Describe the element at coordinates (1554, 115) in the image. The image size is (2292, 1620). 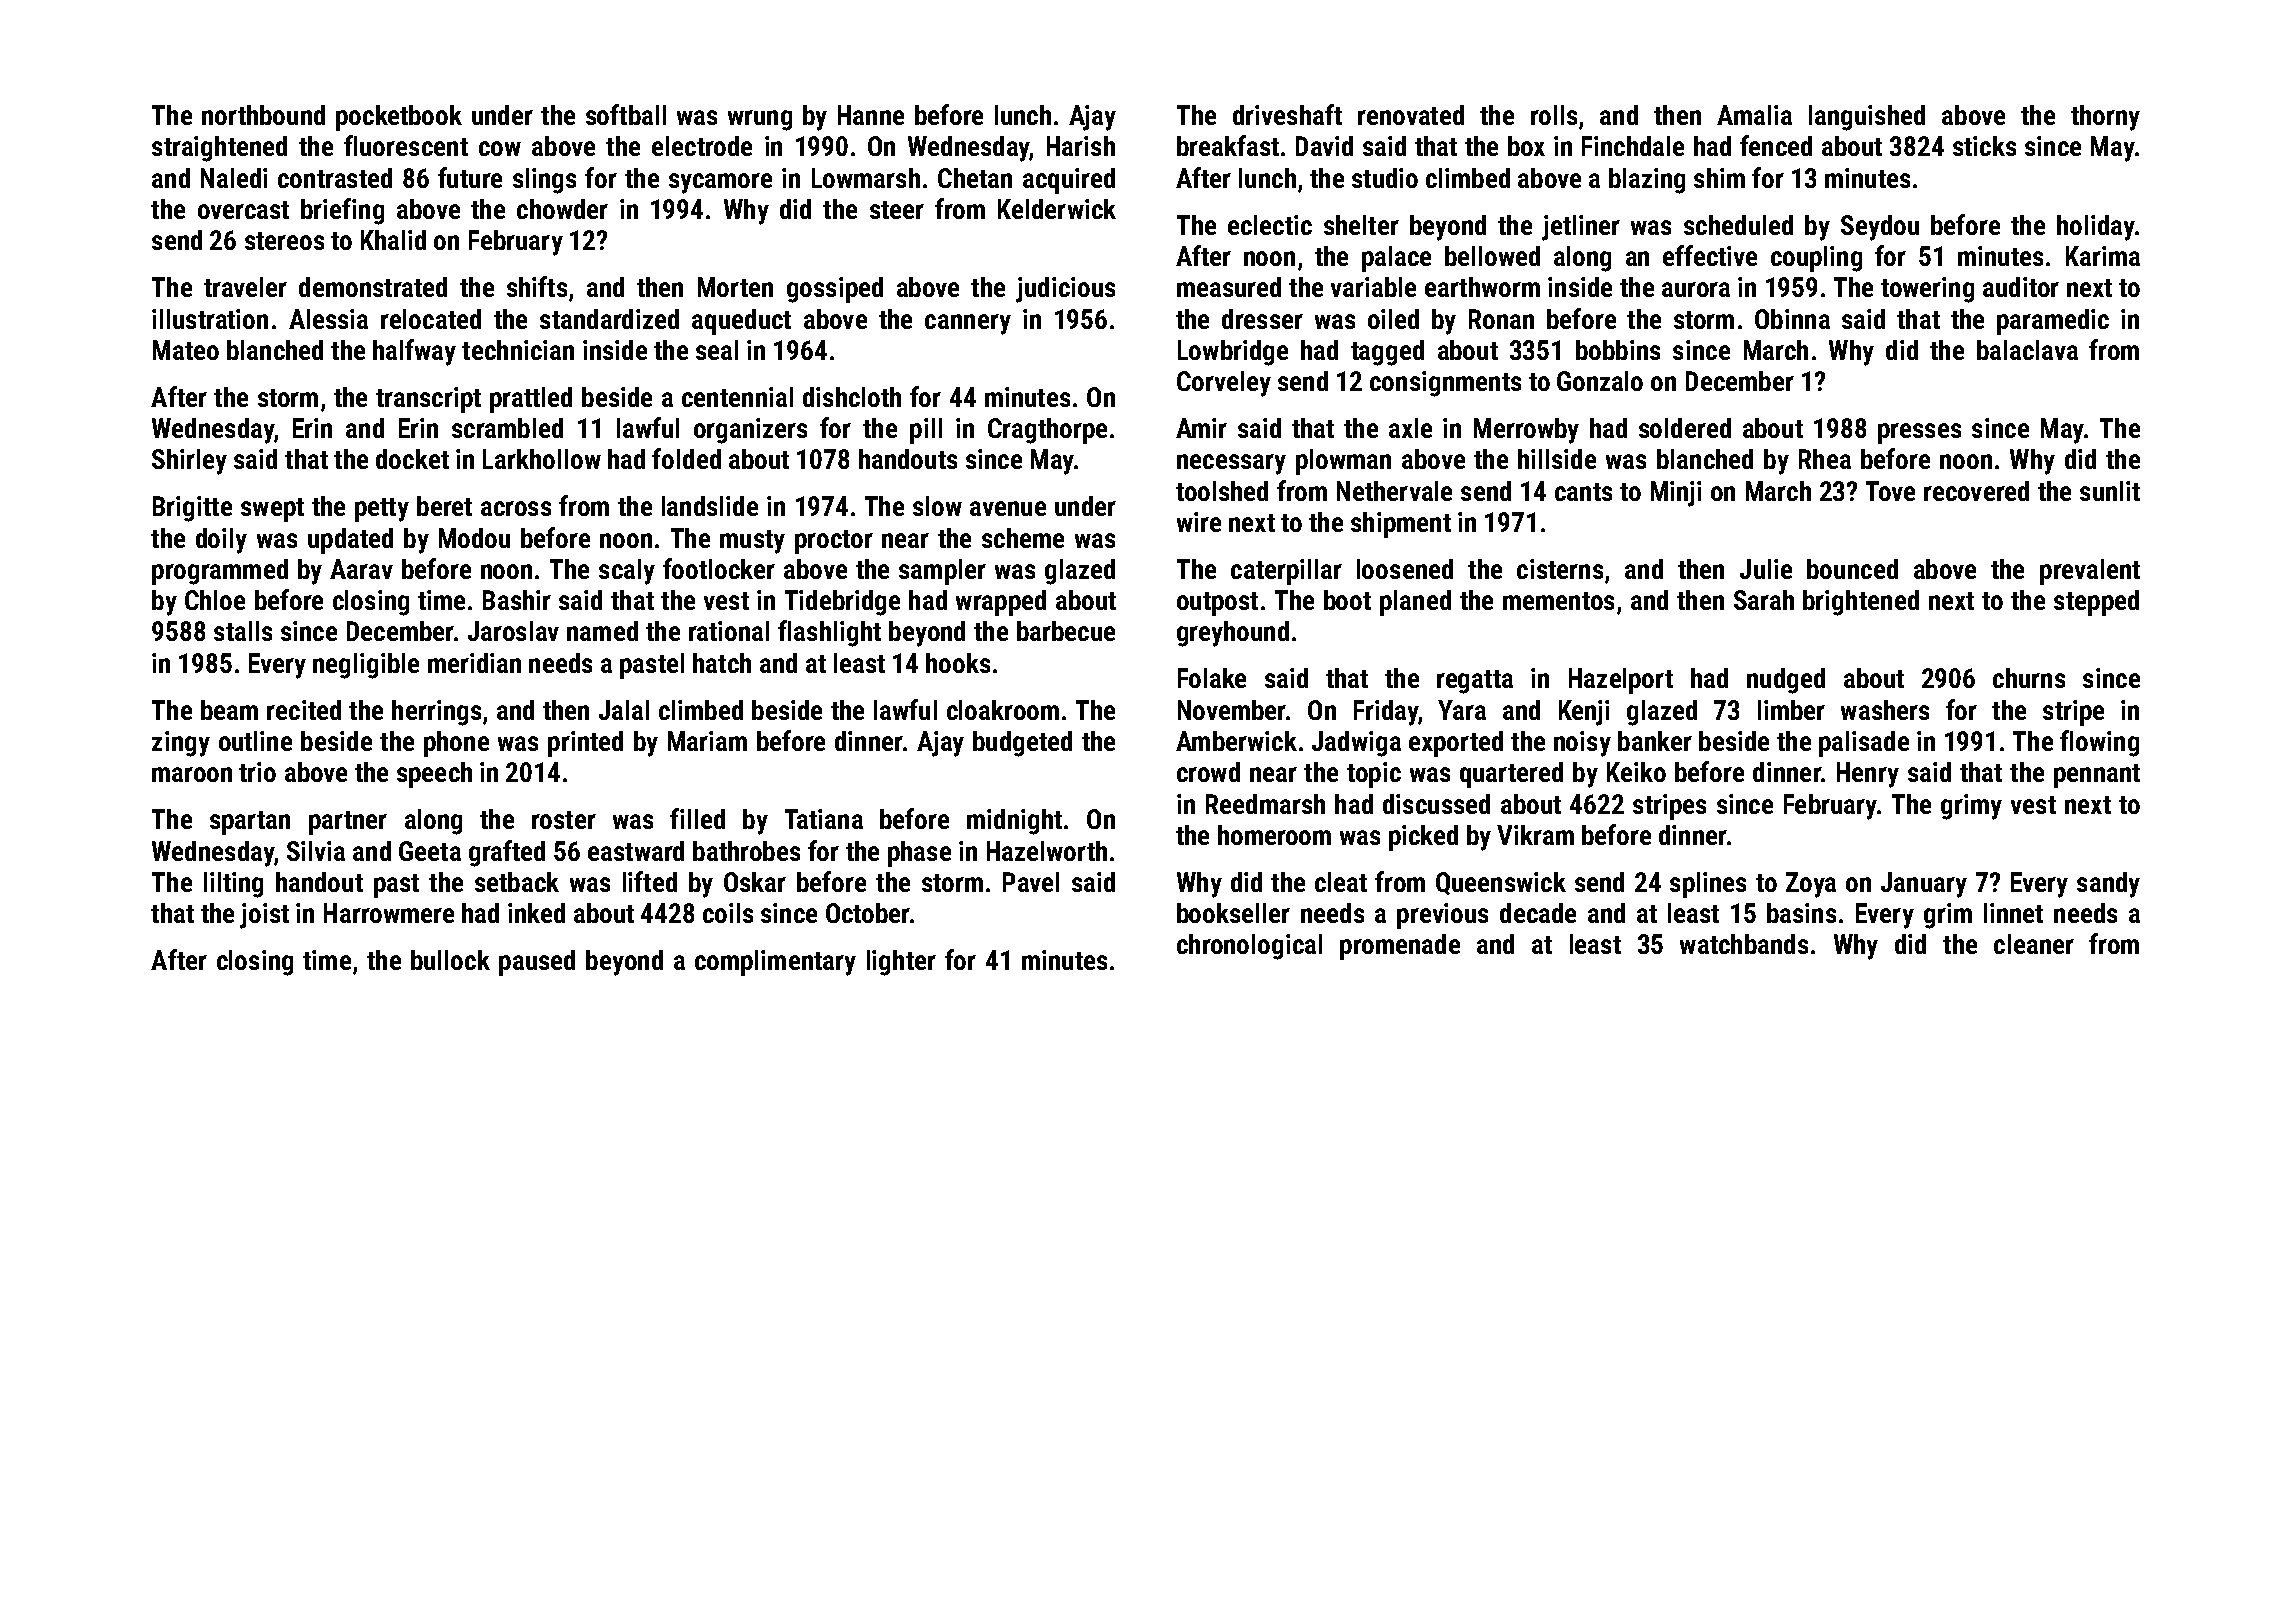
I see `rolls` at that location.
